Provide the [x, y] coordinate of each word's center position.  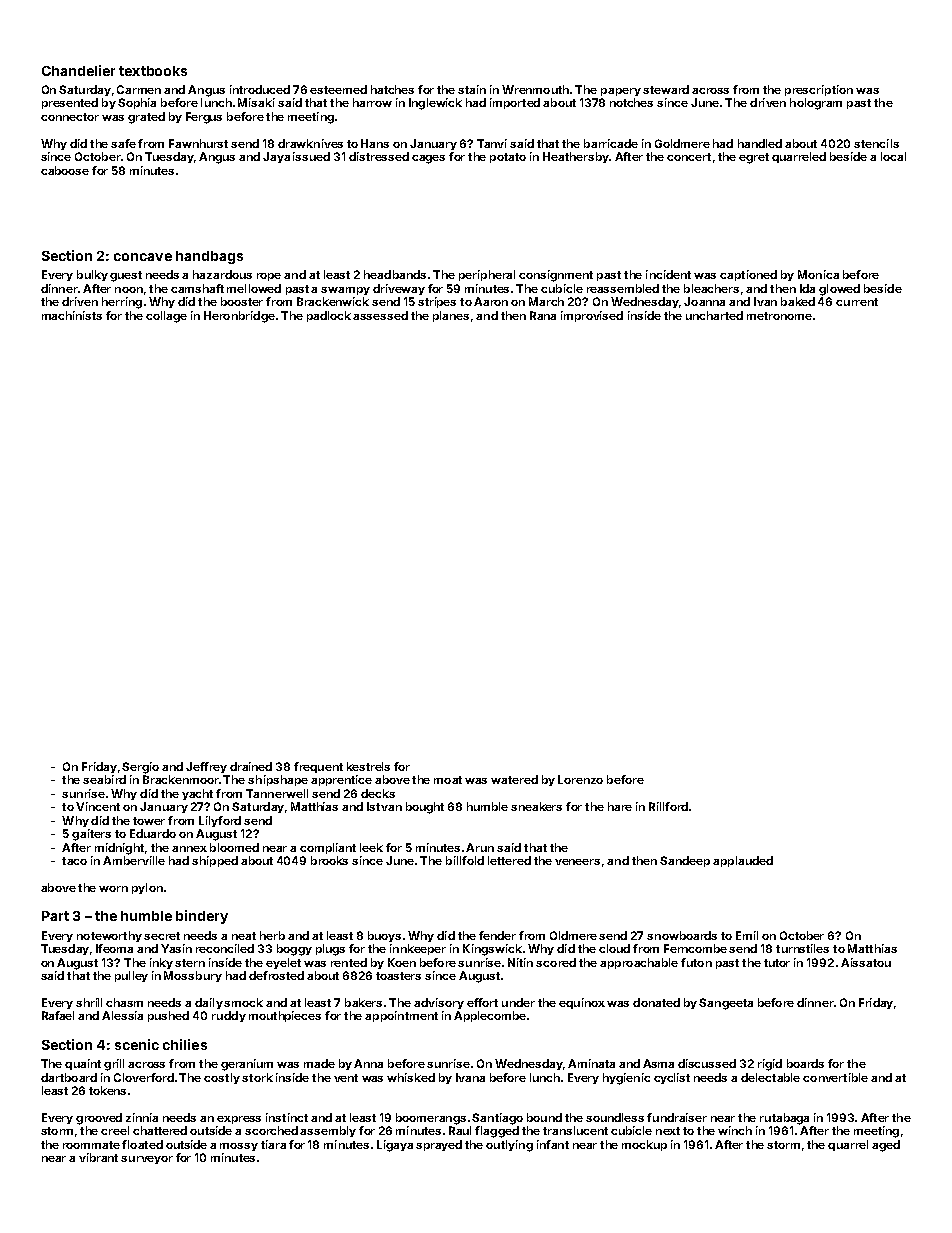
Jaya [276, 157]
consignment [556, 276]
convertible [835, 1077]
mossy [239, 1147]
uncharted [714, 315]
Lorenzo [580, 779]
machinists [72, 315]
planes [451, 316]
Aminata [591, 1063]
